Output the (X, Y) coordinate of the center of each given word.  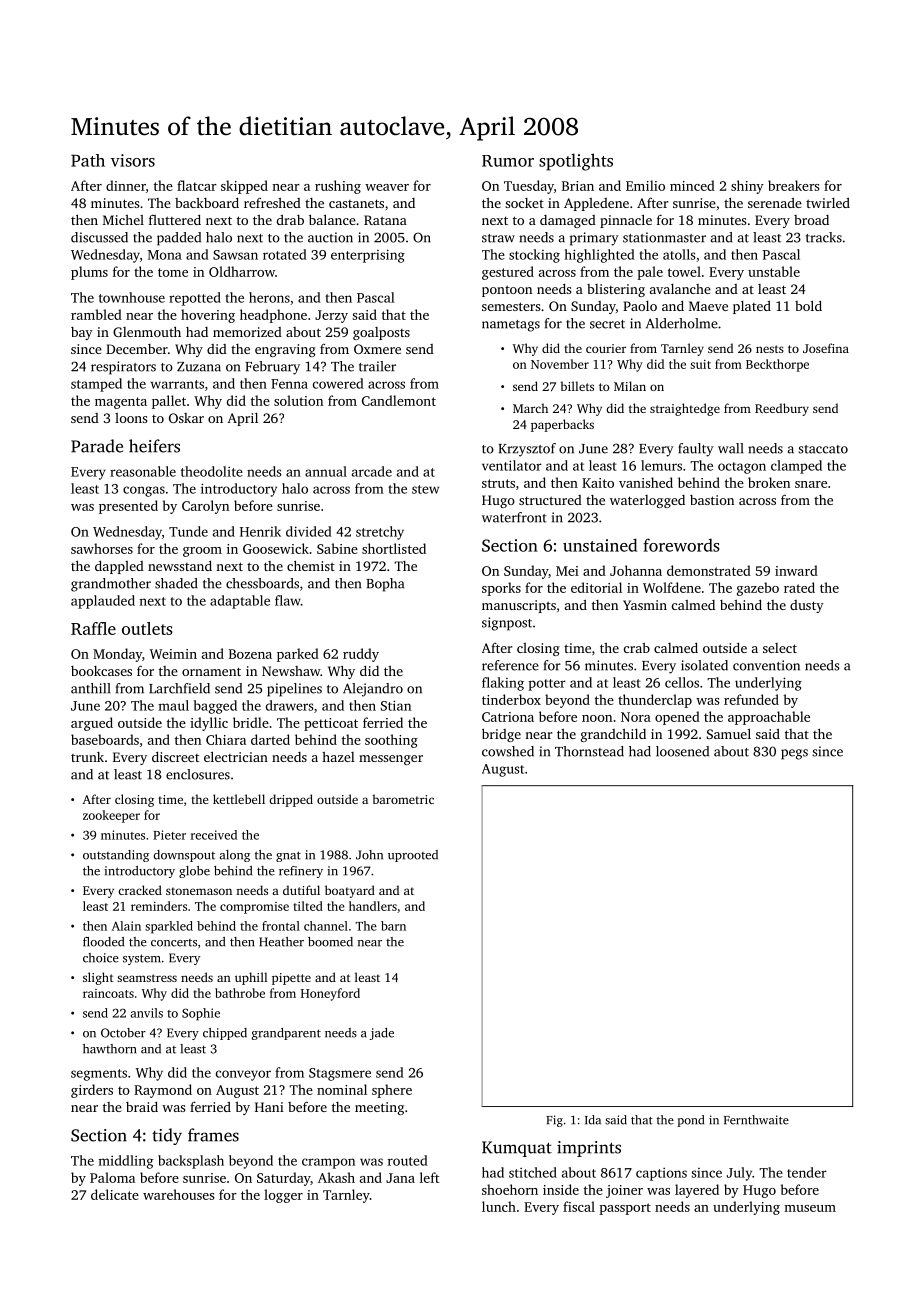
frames (213, 1135)
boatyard (350, 891)
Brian (578, 186)
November (560, 364)
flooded (103, 942)
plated (752, 307)
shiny (747, 187)
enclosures (198, 774)
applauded (103, 602)
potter (547, 685)
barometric (403, 799)
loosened (682, 751)
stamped (96, 385)
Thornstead (589, 751)
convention (766, 665)
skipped (244, 187)
